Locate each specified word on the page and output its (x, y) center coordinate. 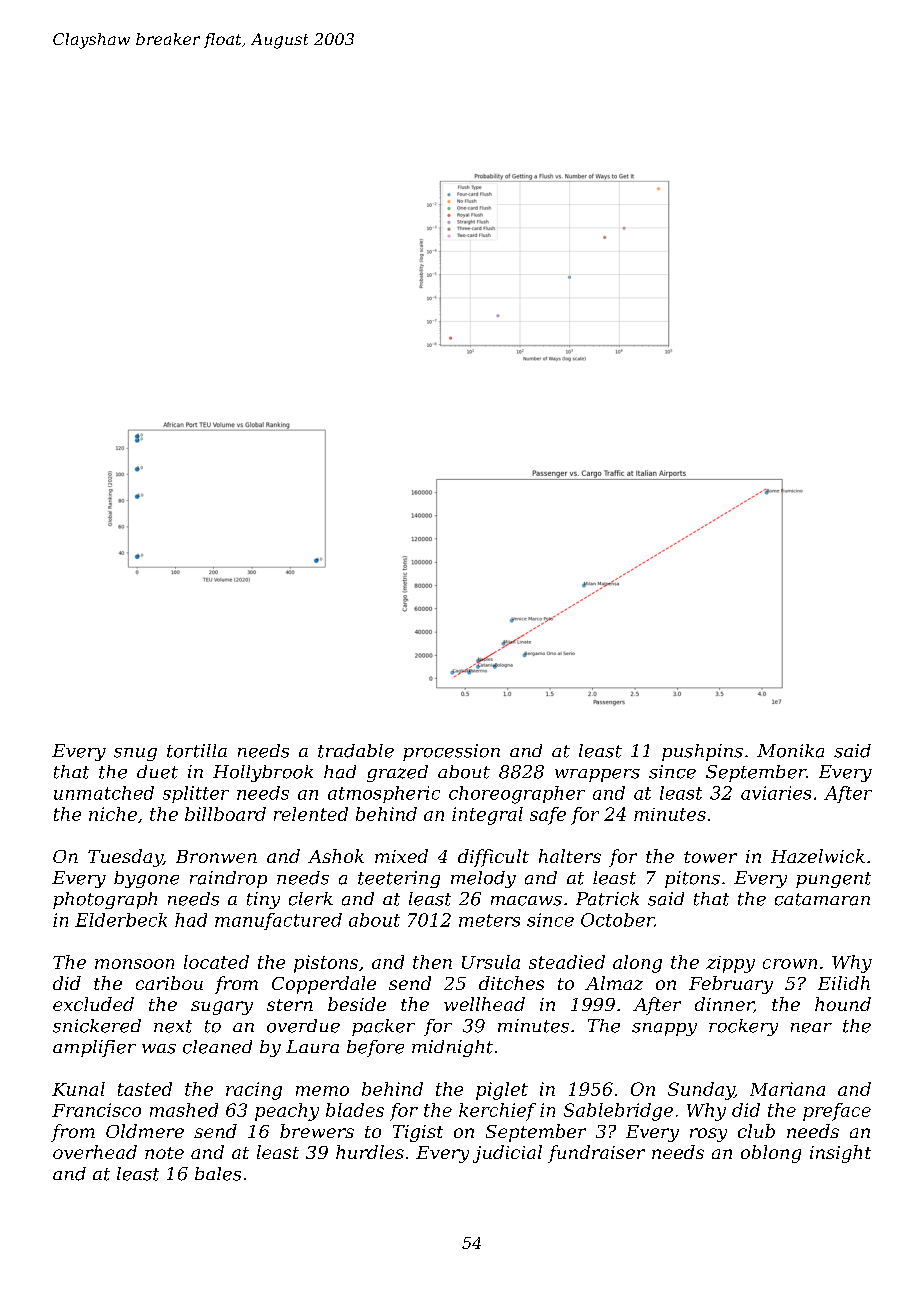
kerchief (497, 1112)
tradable (356, 751)
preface (837, 1112)
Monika (790, 751)
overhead (95, 1152)
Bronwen (216, 856)
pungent (833, 880)
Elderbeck (121, 920)
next (173, 1026)
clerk (311, 899)
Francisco (96, 1110)
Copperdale (324, 985)
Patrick (607, 899)
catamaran (822, 899)
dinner (724, 1005)
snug (135, 754)
